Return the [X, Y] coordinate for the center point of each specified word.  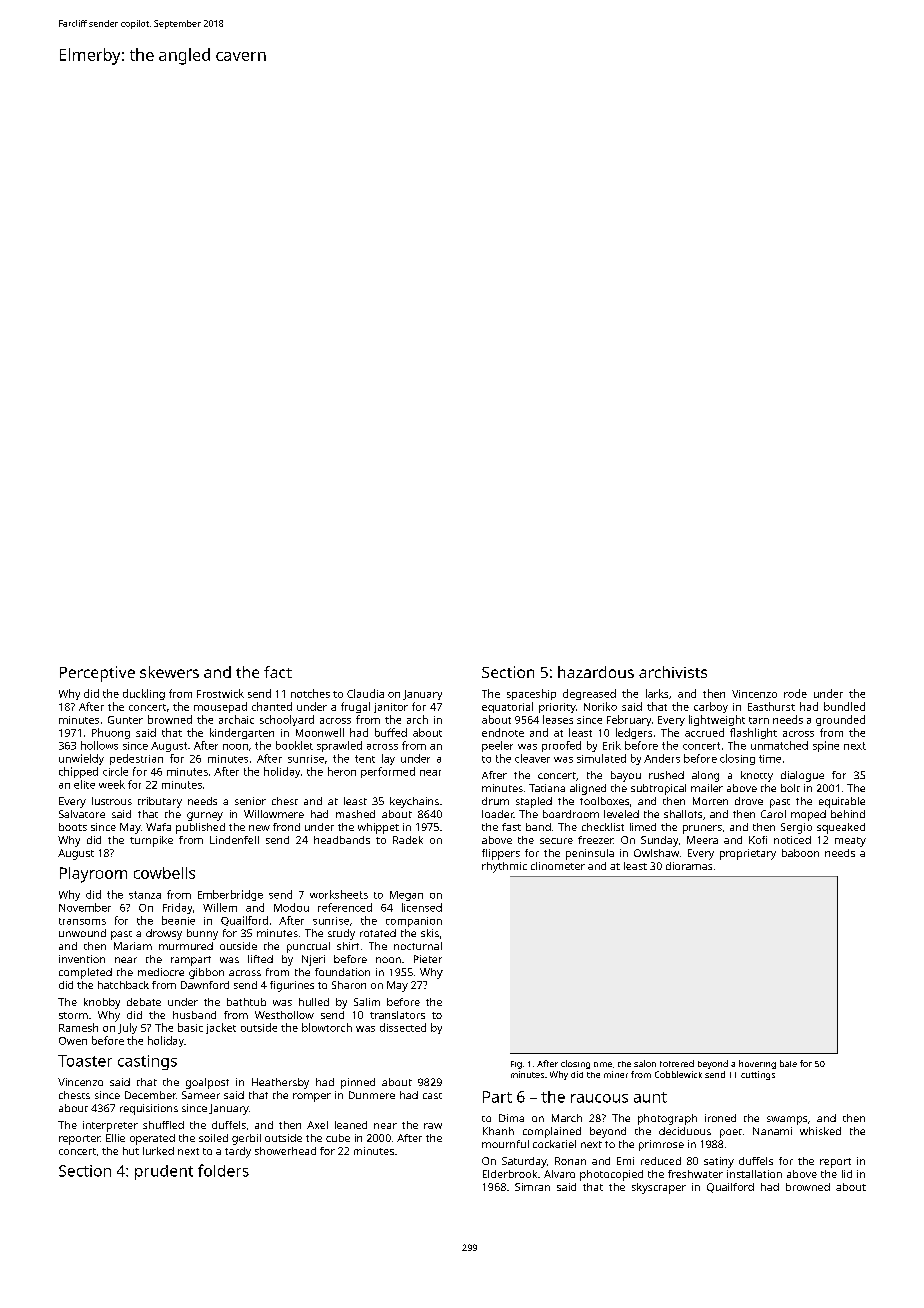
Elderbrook [510, 1174]
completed [85, 973]
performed [388, 772]
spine [826, 746]
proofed [561, 746]
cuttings [758, 1075]
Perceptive [97, 674]
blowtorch [327, 1027]
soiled [213, 1138]
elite [84, 784]
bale [788, 1063]
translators [397, 1015]
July [127, 1028]
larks [657, 693]
